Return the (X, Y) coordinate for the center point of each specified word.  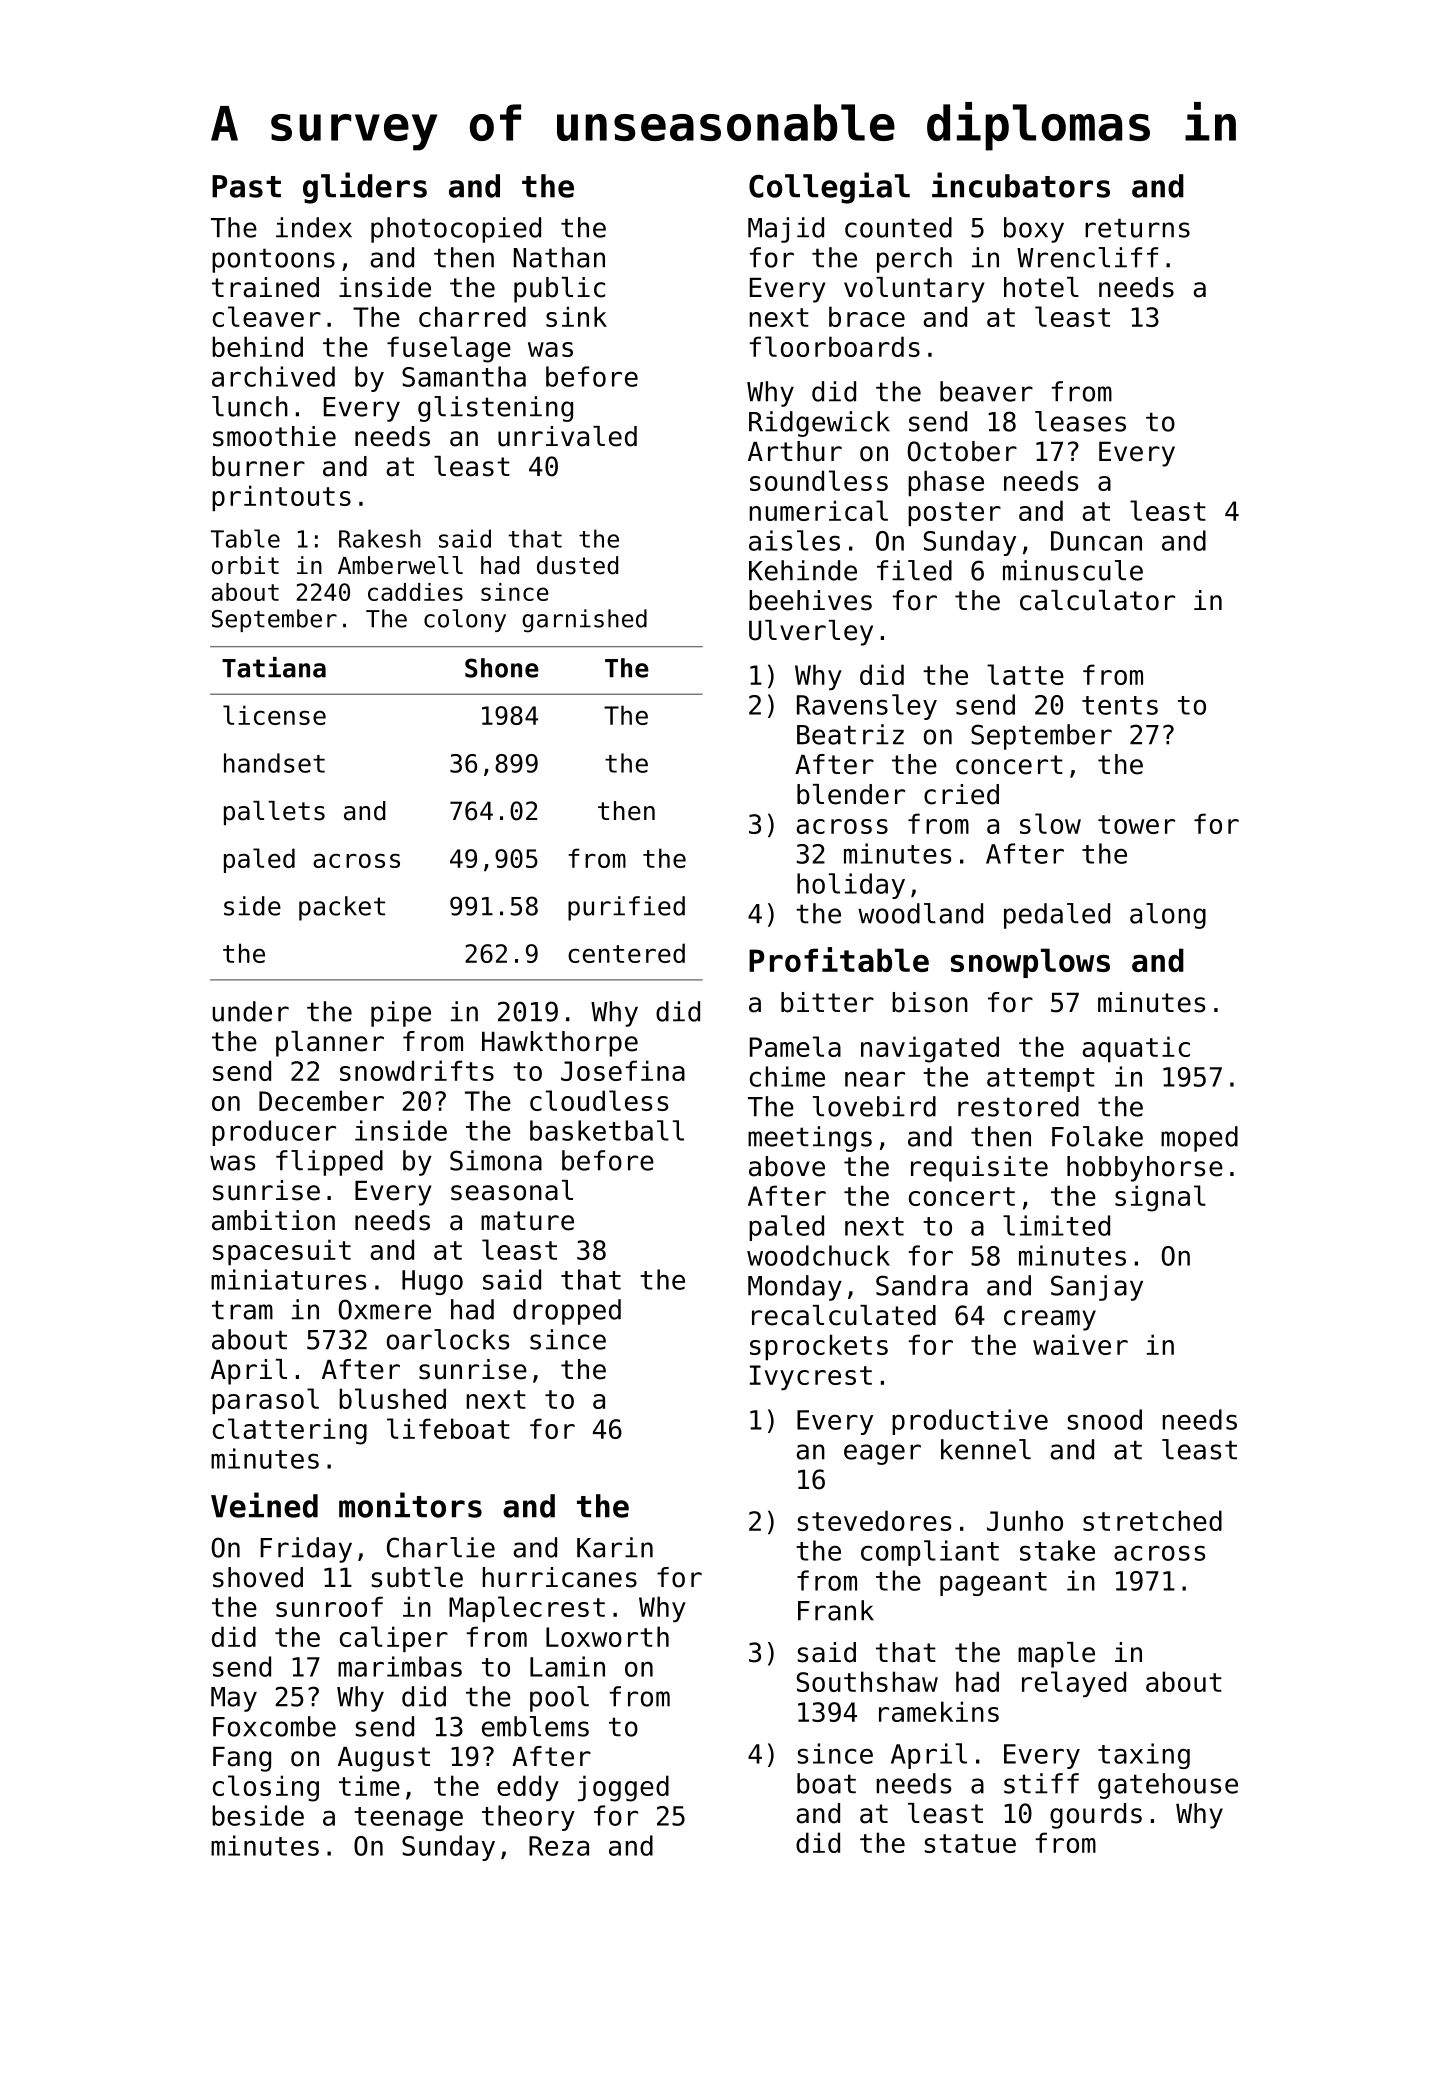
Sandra (922, 1285)
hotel (1041, 287)
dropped (567, 1312)
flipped (329, 1163)
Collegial (829, 188)
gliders (365, 188)
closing (266, 1788)
